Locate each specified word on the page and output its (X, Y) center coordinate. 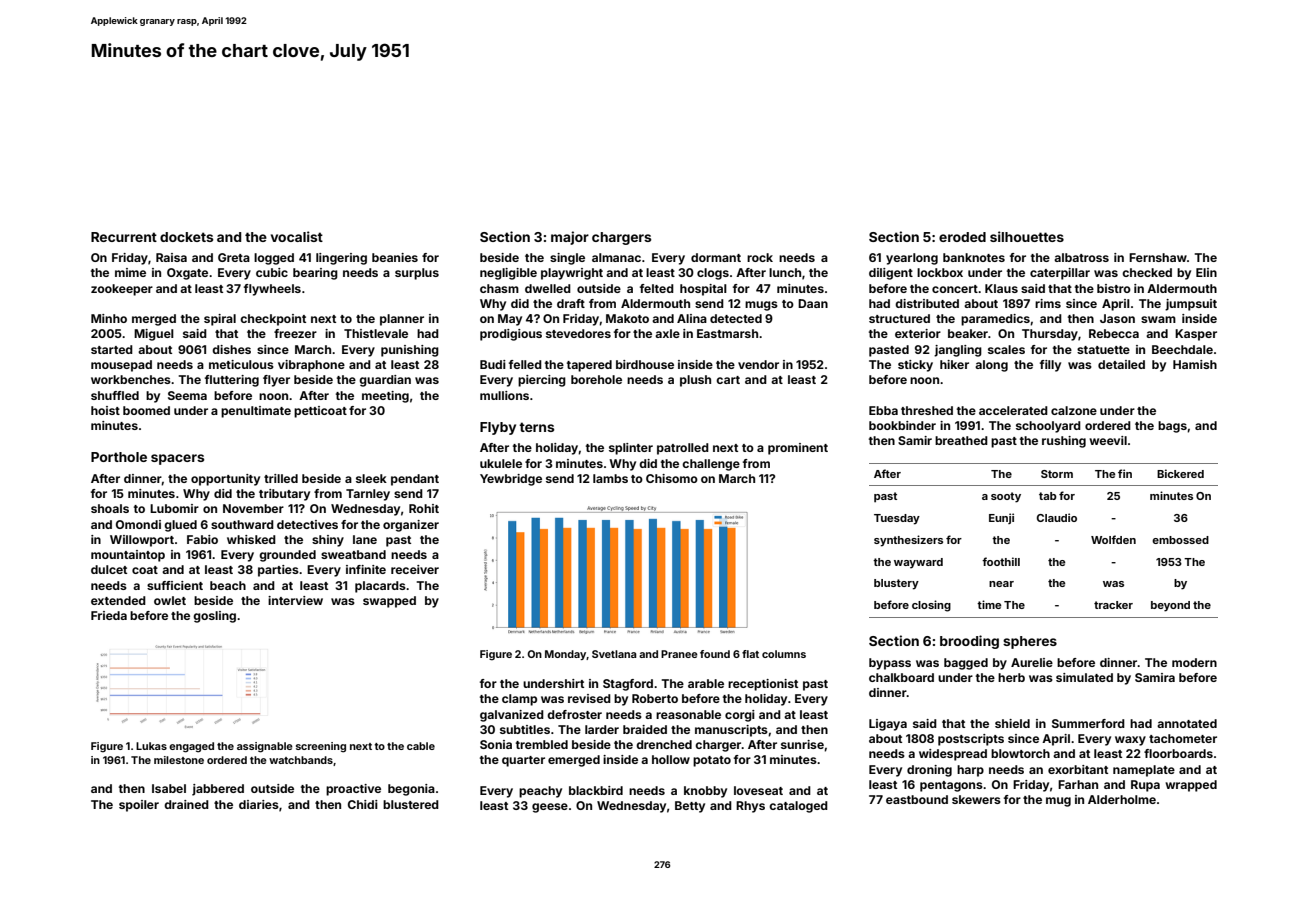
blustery (896, 584)
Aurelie (1032, 662)
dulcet (109, 569)
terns (537, 427)
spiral (220, 320)
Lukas (151, 746)
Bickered (1180, 473)
